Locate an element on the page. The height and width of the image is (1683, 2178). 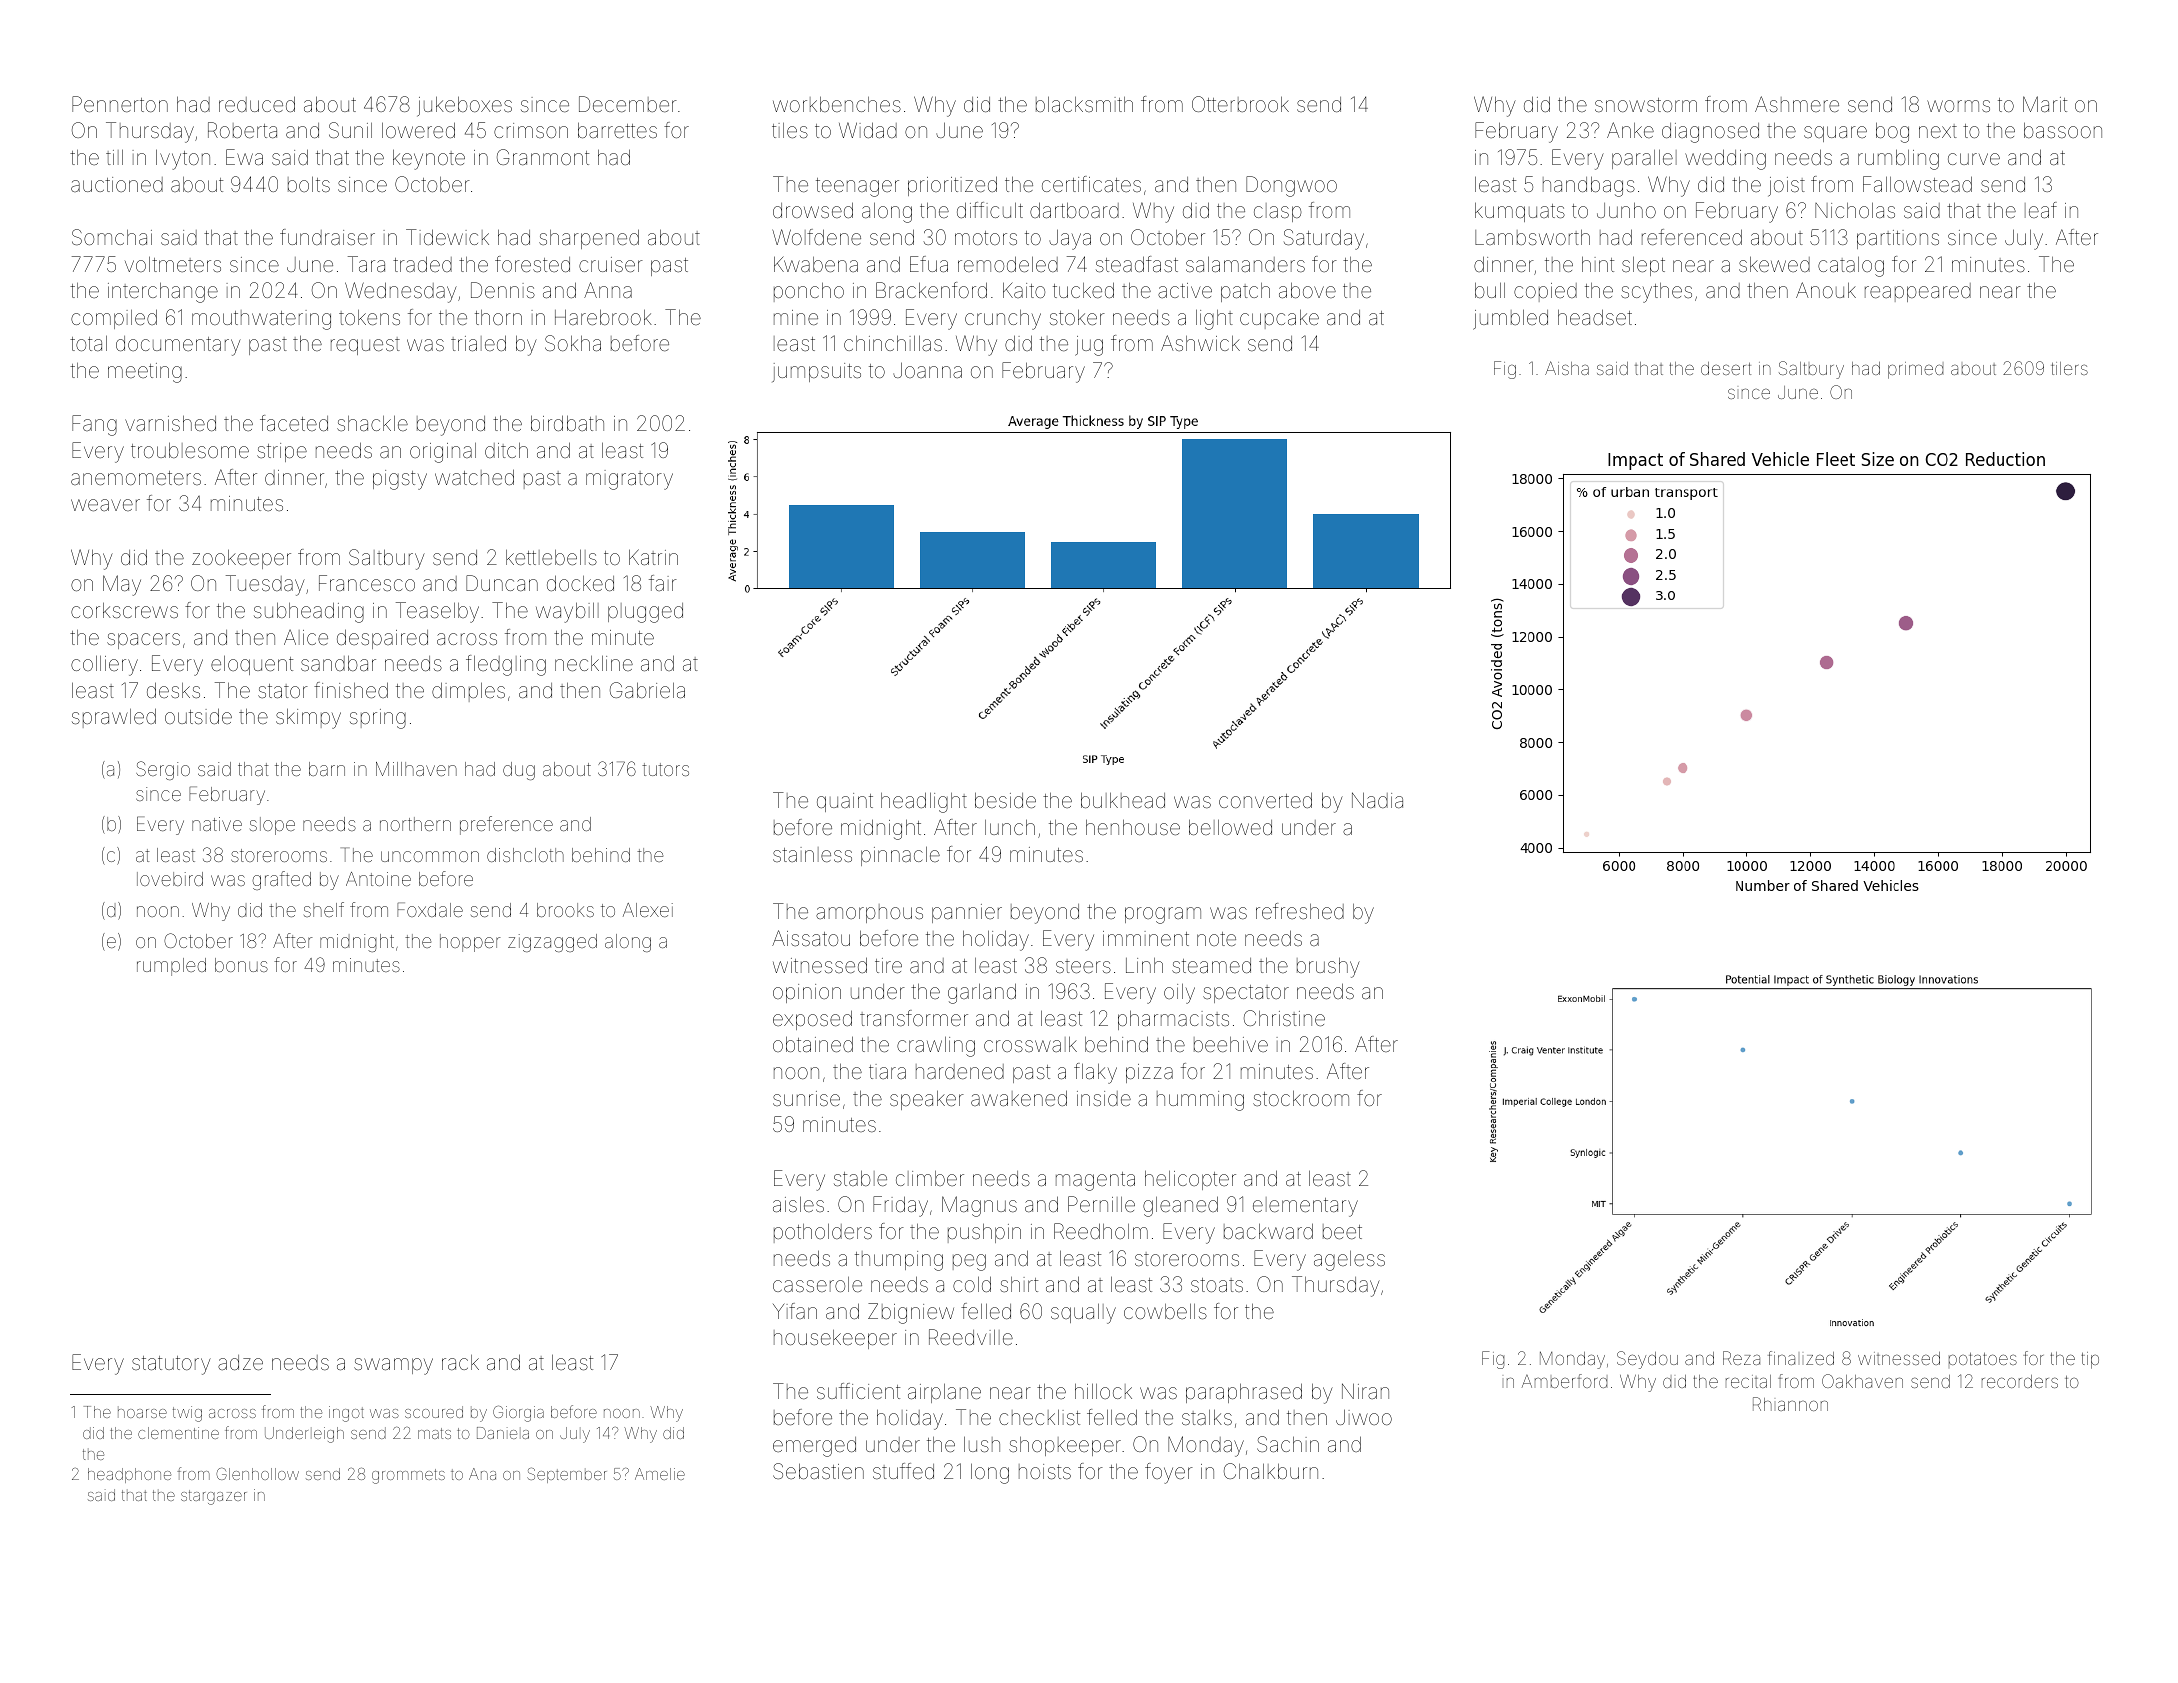
tire is located at coordinates (888, 965).
